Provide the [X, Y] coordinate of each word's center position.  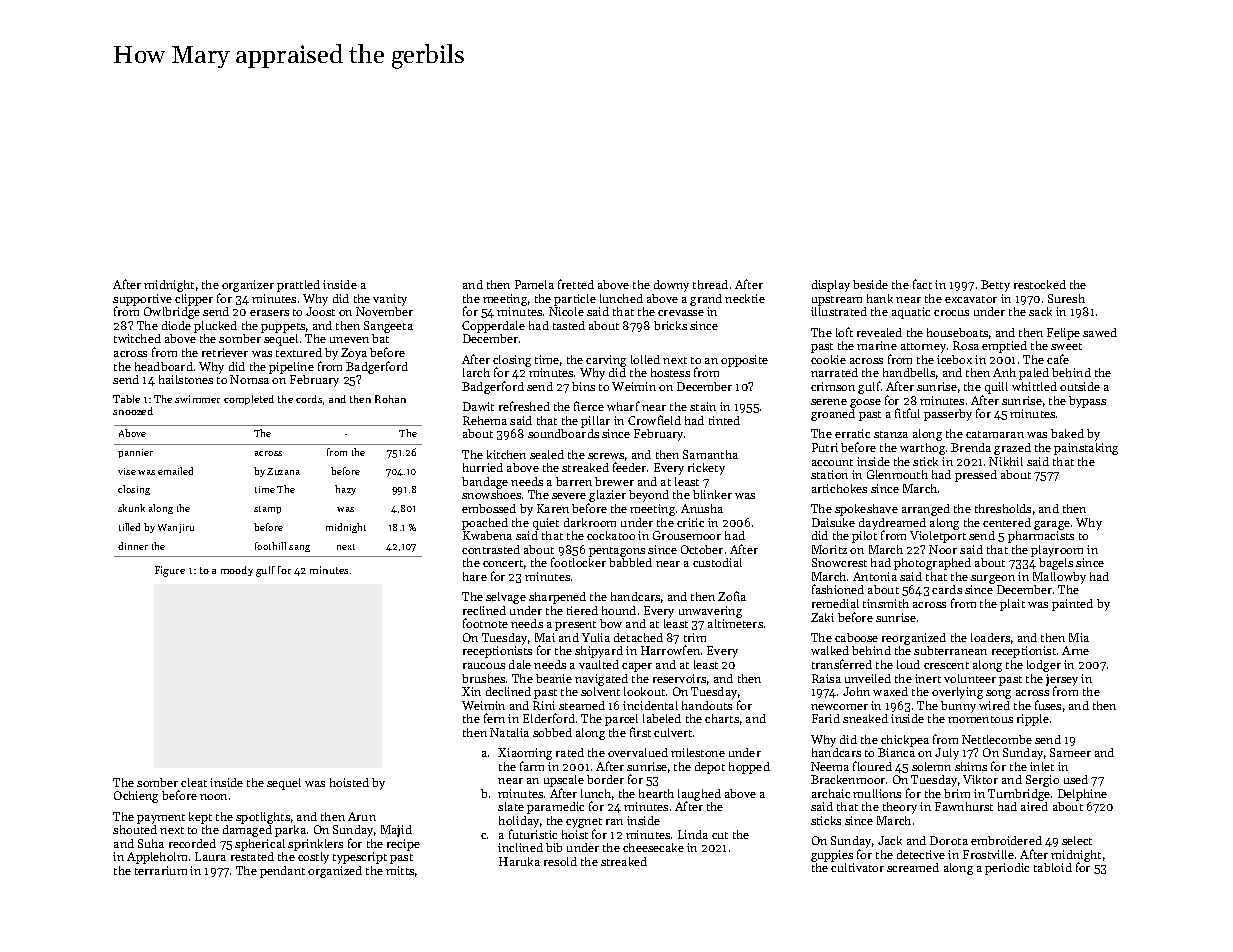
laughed [699, 795]
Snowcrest [839, 562]
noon [213, 797]
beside [870, 284]
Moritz [829, 549]
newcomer [839, 707]
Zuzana [283, 471]
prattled [298, 286]
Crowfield [654, 420]
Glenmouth [897, 474]
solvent [600, 691]
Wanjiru [176, 528]
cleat [194, 782]
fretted [576, 284]
